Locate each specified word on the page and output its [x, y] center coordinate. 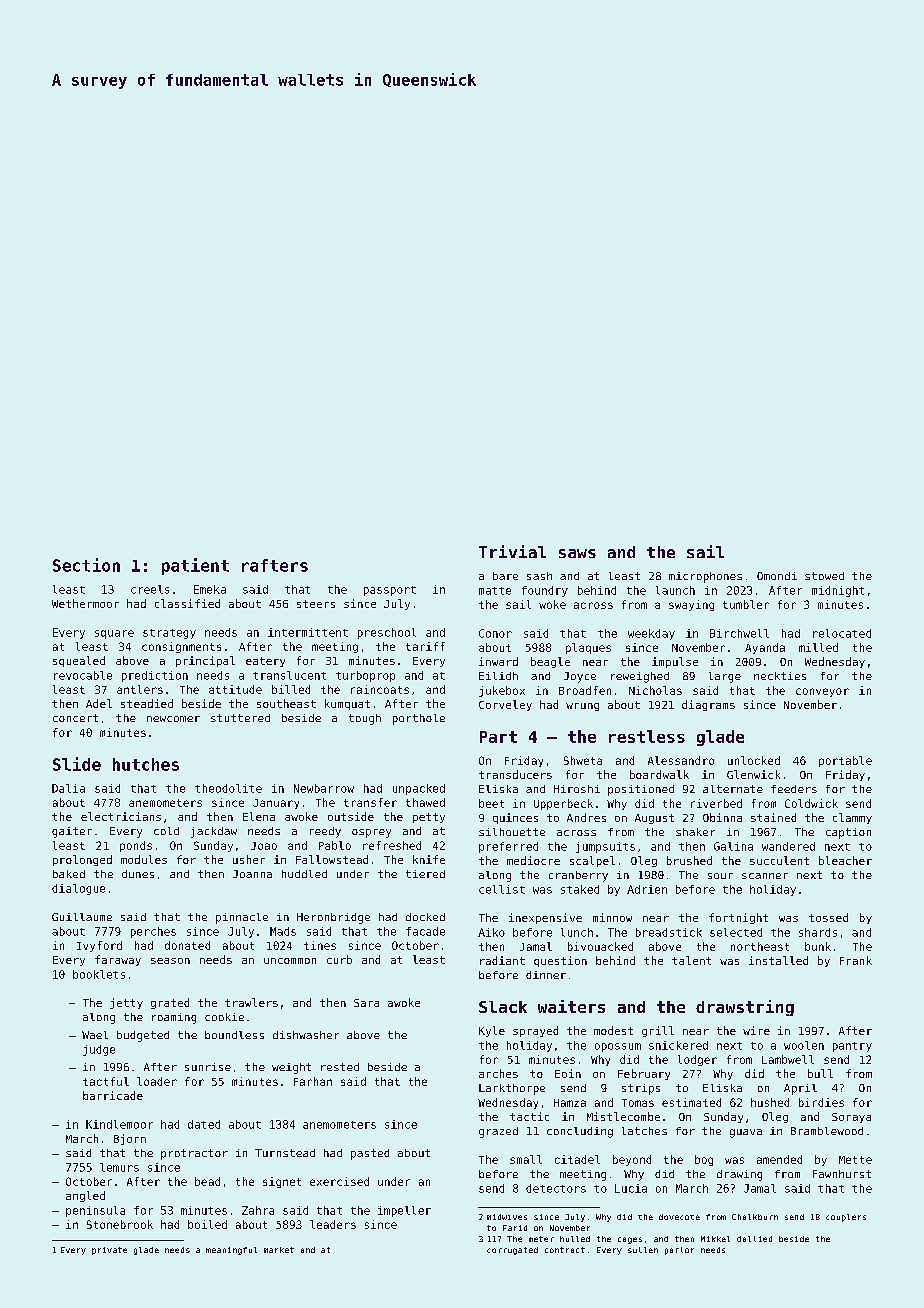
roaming [174, 1018]
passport [390, 591]
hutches [146, 764]
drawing [739, 1175]
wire [756, 1030]
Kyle [492, 1031]
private [109, 1251]
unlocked [754, 760]
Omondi [777, 576]
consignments [181, 647]
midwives [507, 1217]
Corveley [505, 705]
